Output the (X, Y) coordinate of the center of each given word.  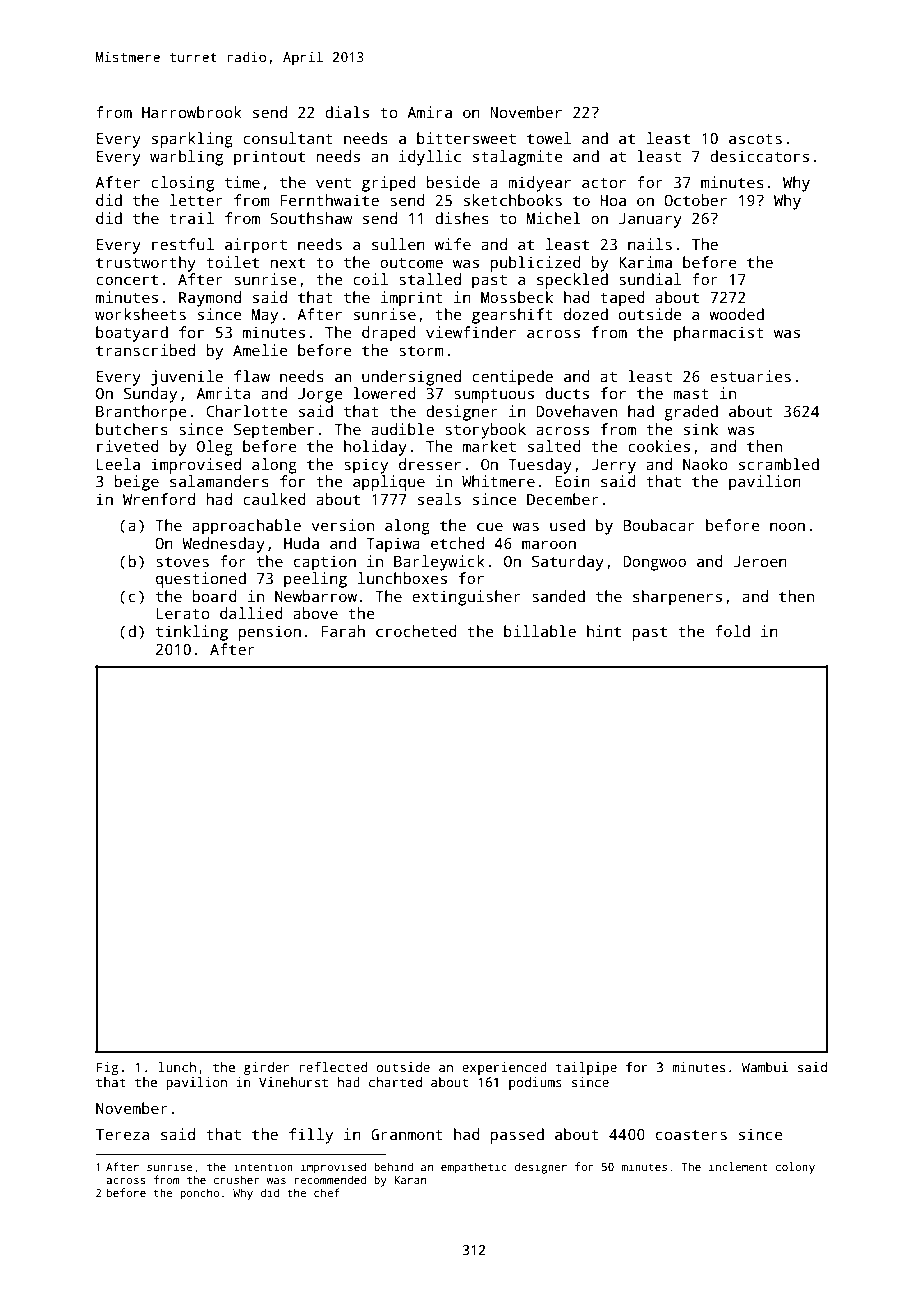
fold (732, 631)
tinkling (192, 633)
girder (266, 1068)
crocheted (416, 631)
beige (136, 483)
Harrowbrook (192, 112)
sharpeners (677, 598)
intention (263, 1166)
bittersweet (466, 138)
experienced (504, 1068)
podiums (535, 1083)
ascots (755, 139)
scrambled (779, 464)
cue (490, 526)
